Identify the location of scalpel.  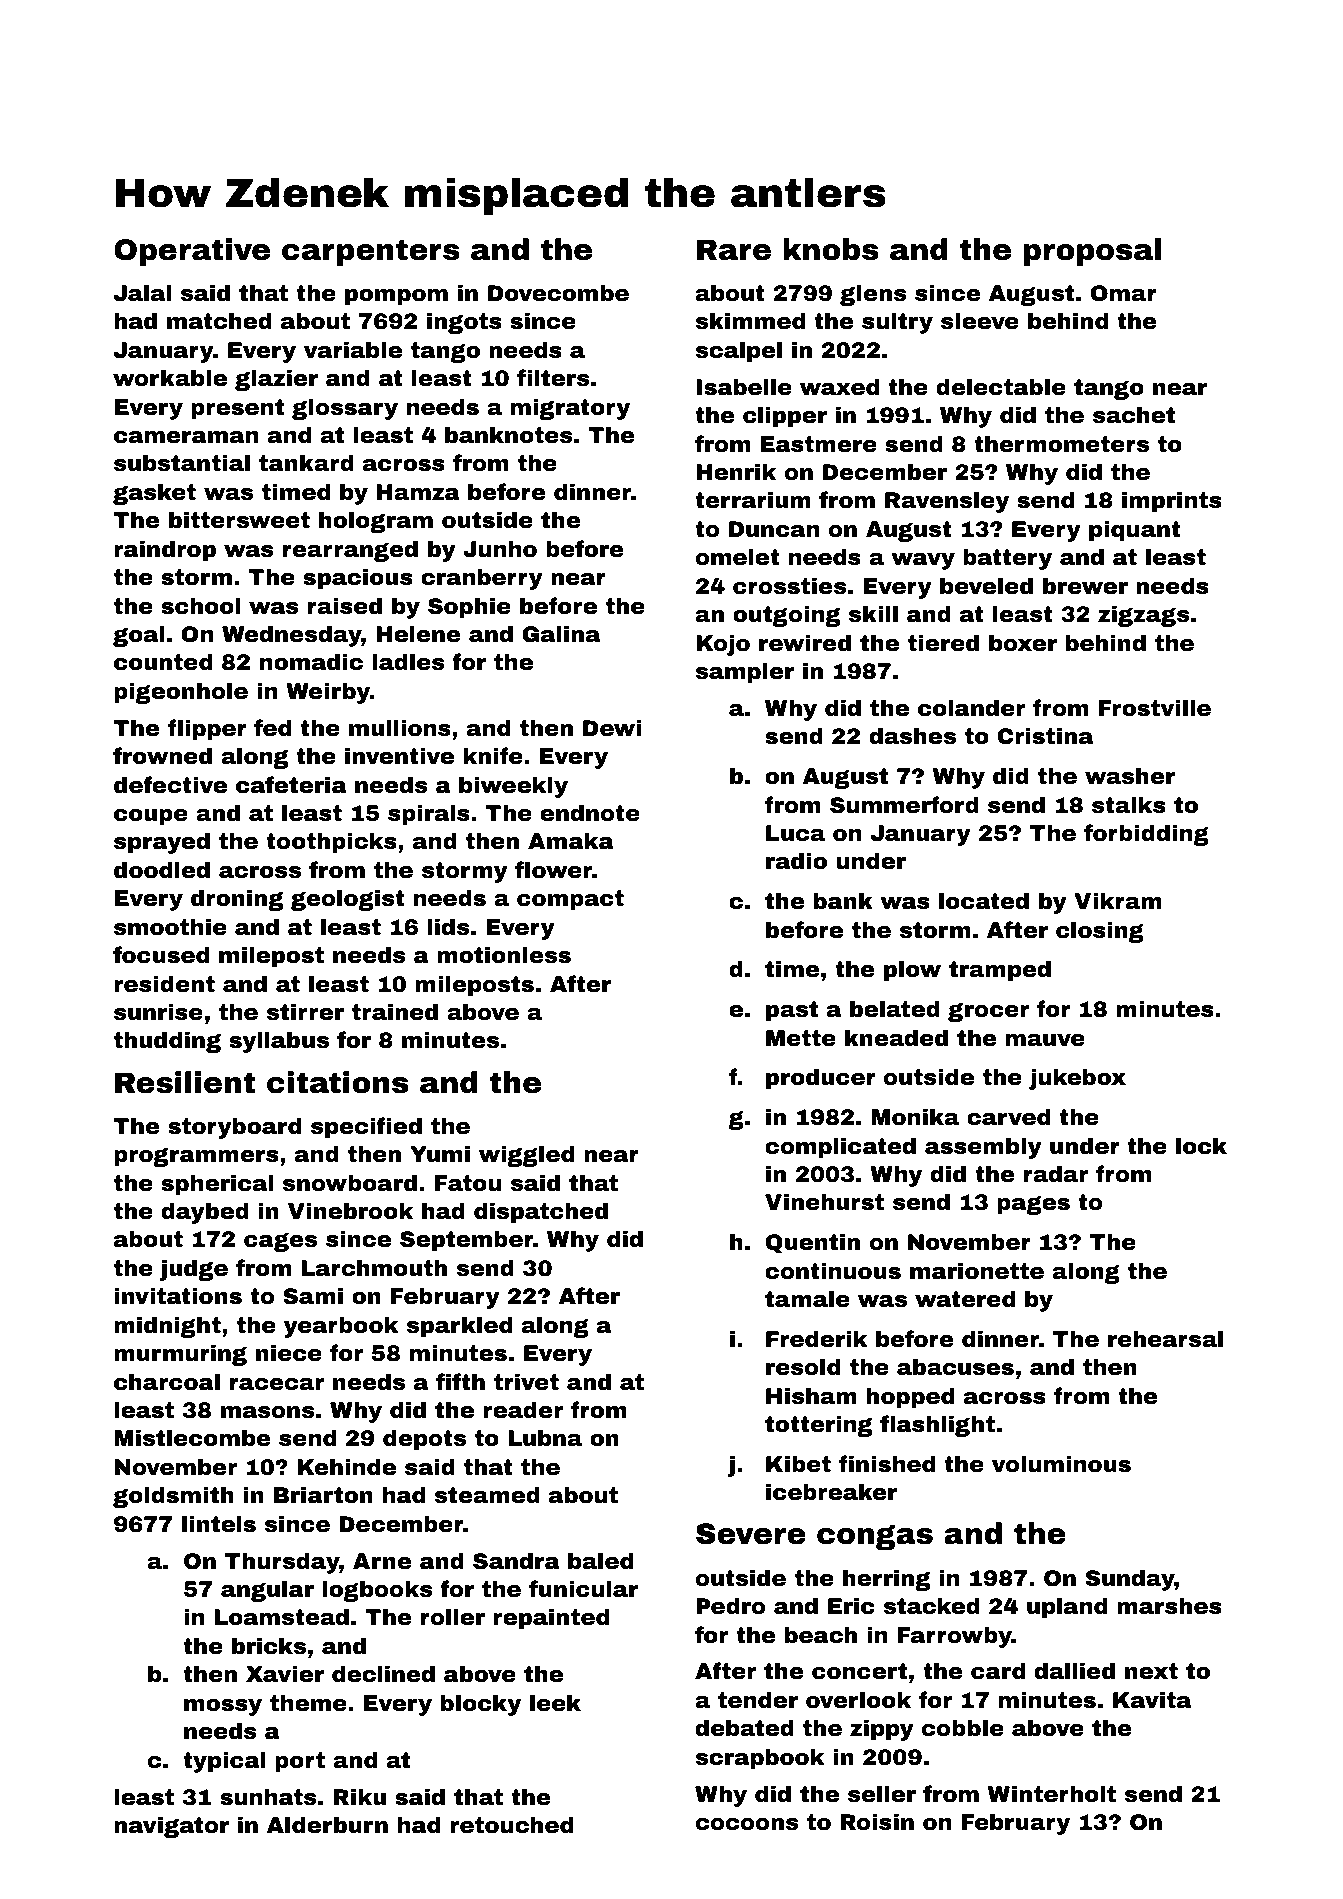
(739, 352).
